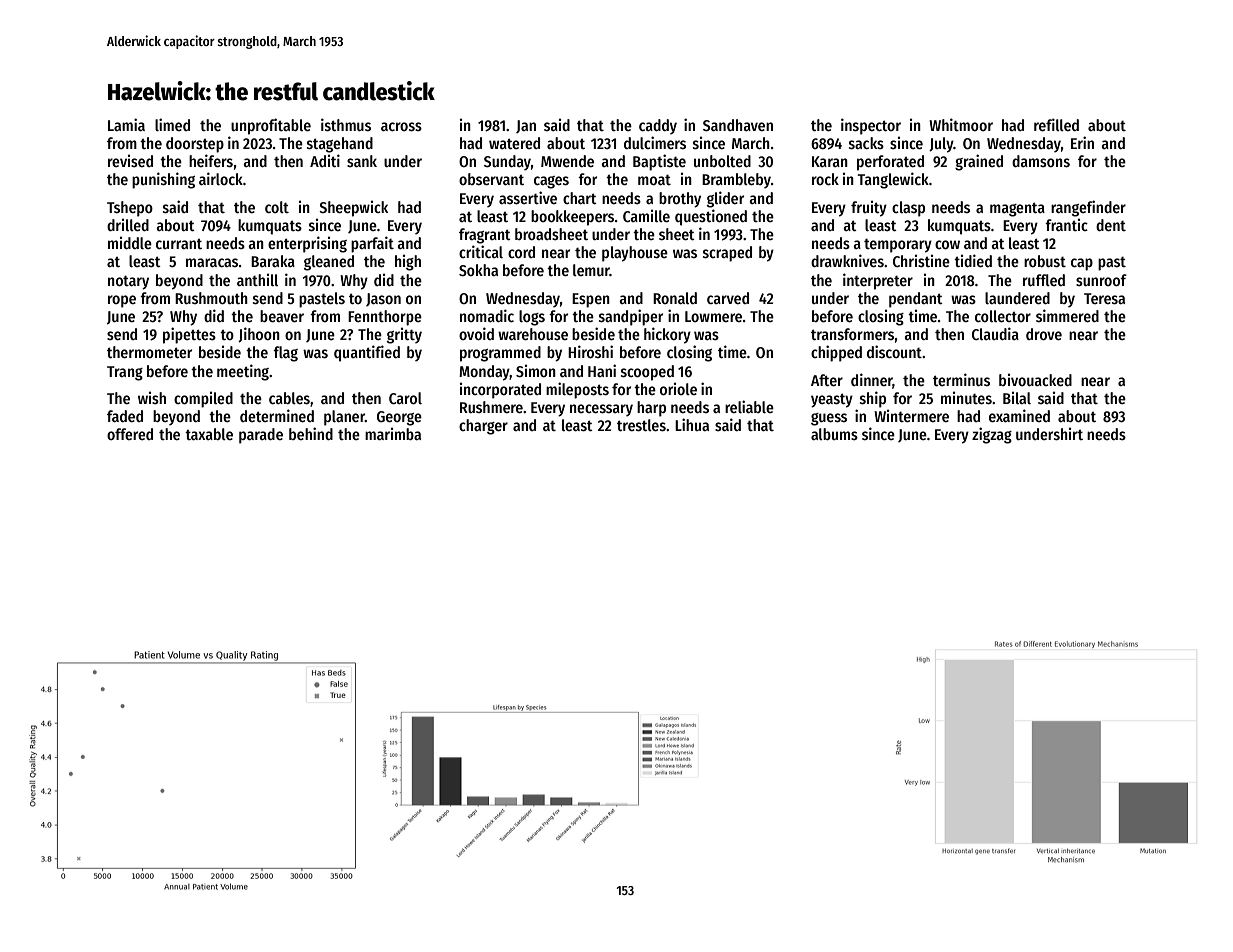 The width and height of the page is (1233, 952). I want to click on cow, so click(947, 244).
